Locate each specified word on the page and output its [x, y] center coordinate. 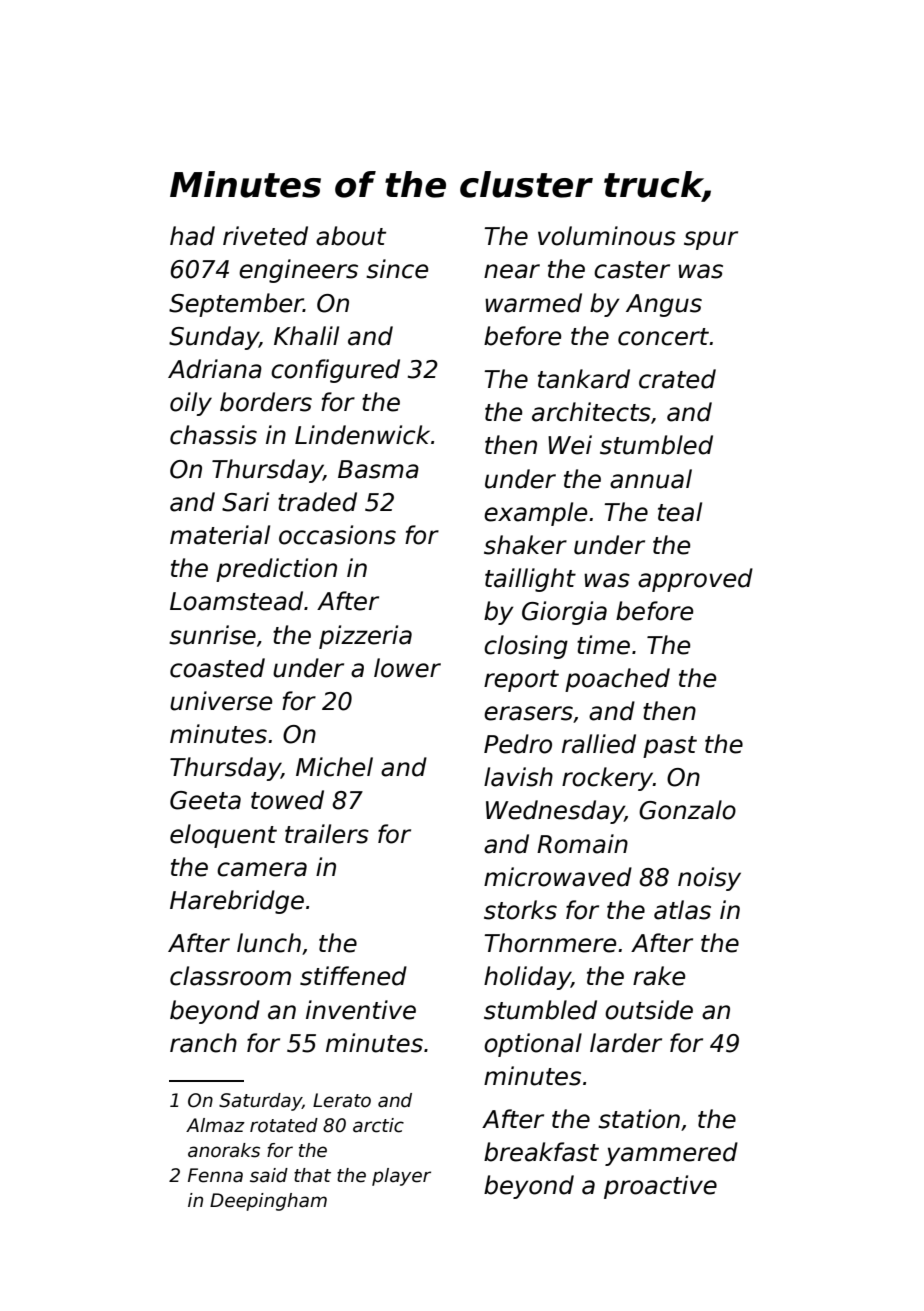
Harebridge [237, 902]
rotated [284, 1125]
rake [659, 976]
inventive [361, 1010]
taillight [530, 580]
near [512, 271]
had [192, 236]
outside [649, 1010]
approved [695, 580]
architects [591, 412]
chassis [213, 435]
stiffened [353, 976]
